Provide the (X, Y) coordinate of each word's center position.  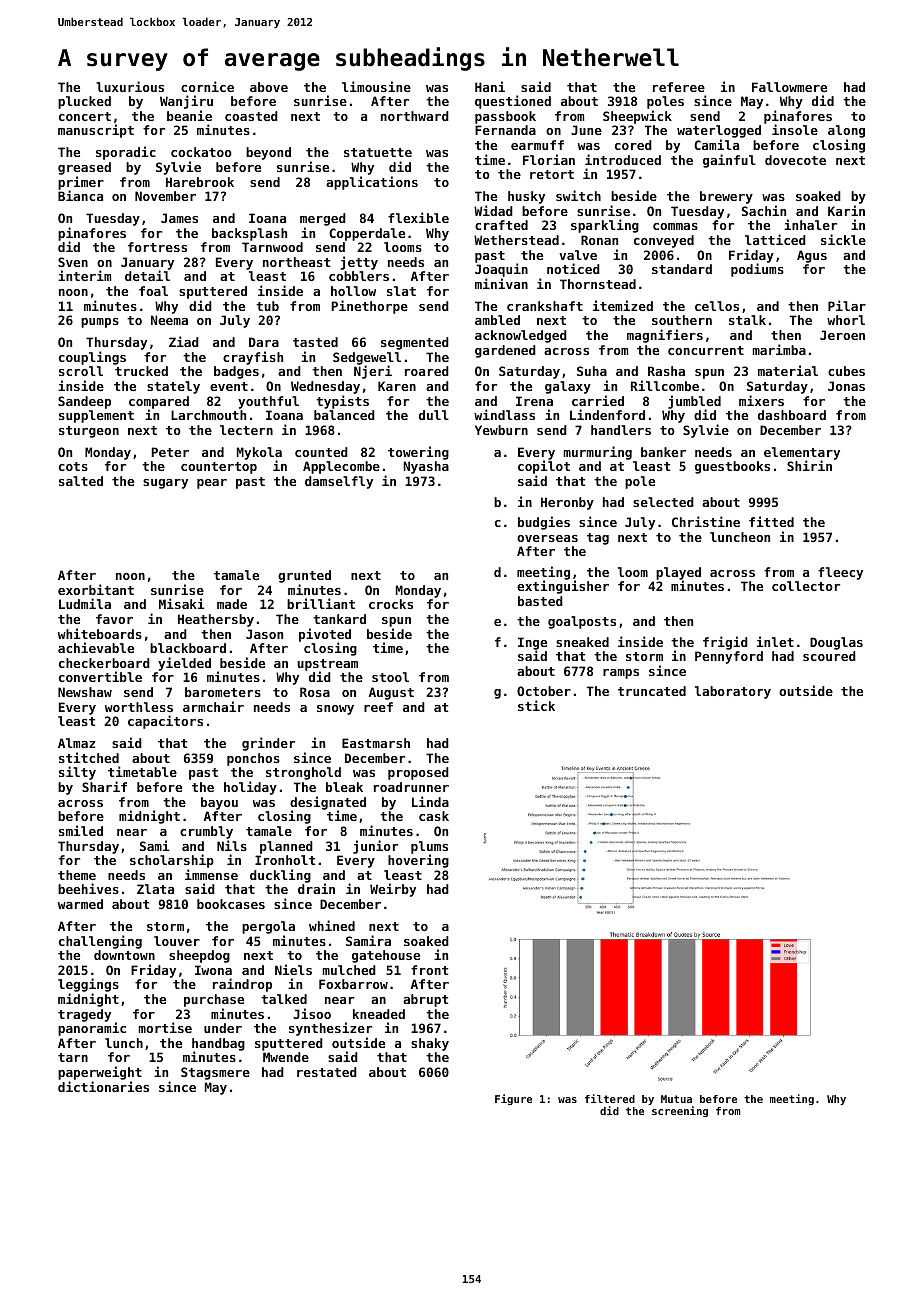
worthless (139, 707)
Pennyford (729, 657)
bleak (344, 787)
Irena (534, 401)
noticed (573, 268)
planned (286, 847)
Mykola (259, 454)
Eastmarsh (376, 743)
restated (327, 1072)
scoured (829, 656)
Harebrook (200, 182)
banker (663, 452)
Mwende (286, 1057)
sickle (843, 239)
